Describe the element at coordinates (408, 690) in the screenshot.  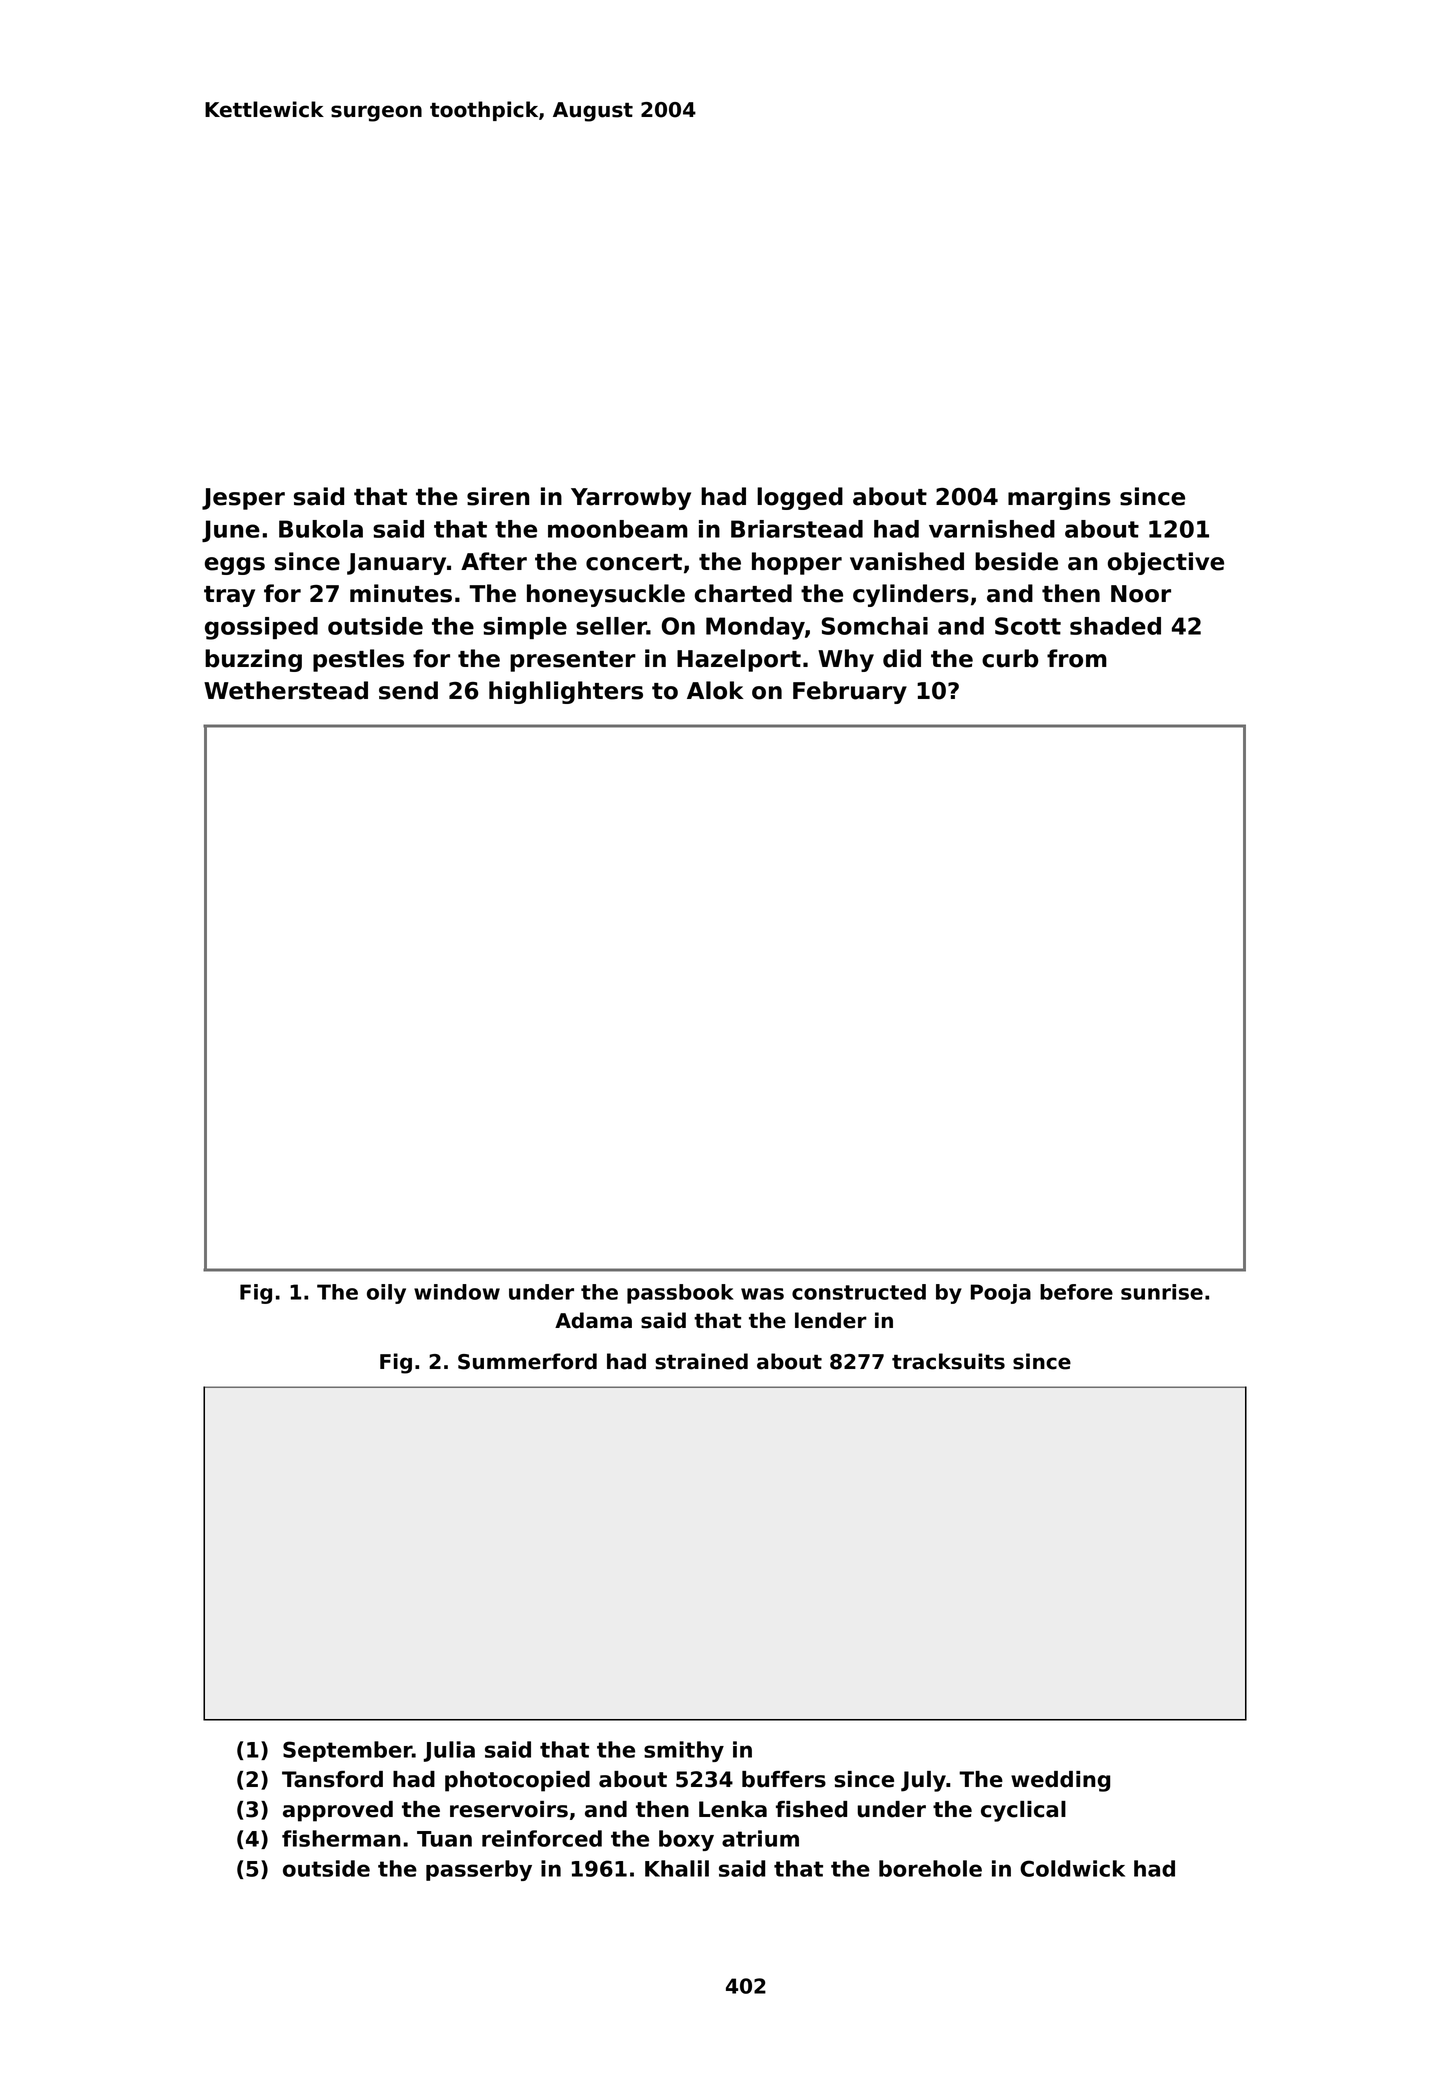
I see `send` at that location.
